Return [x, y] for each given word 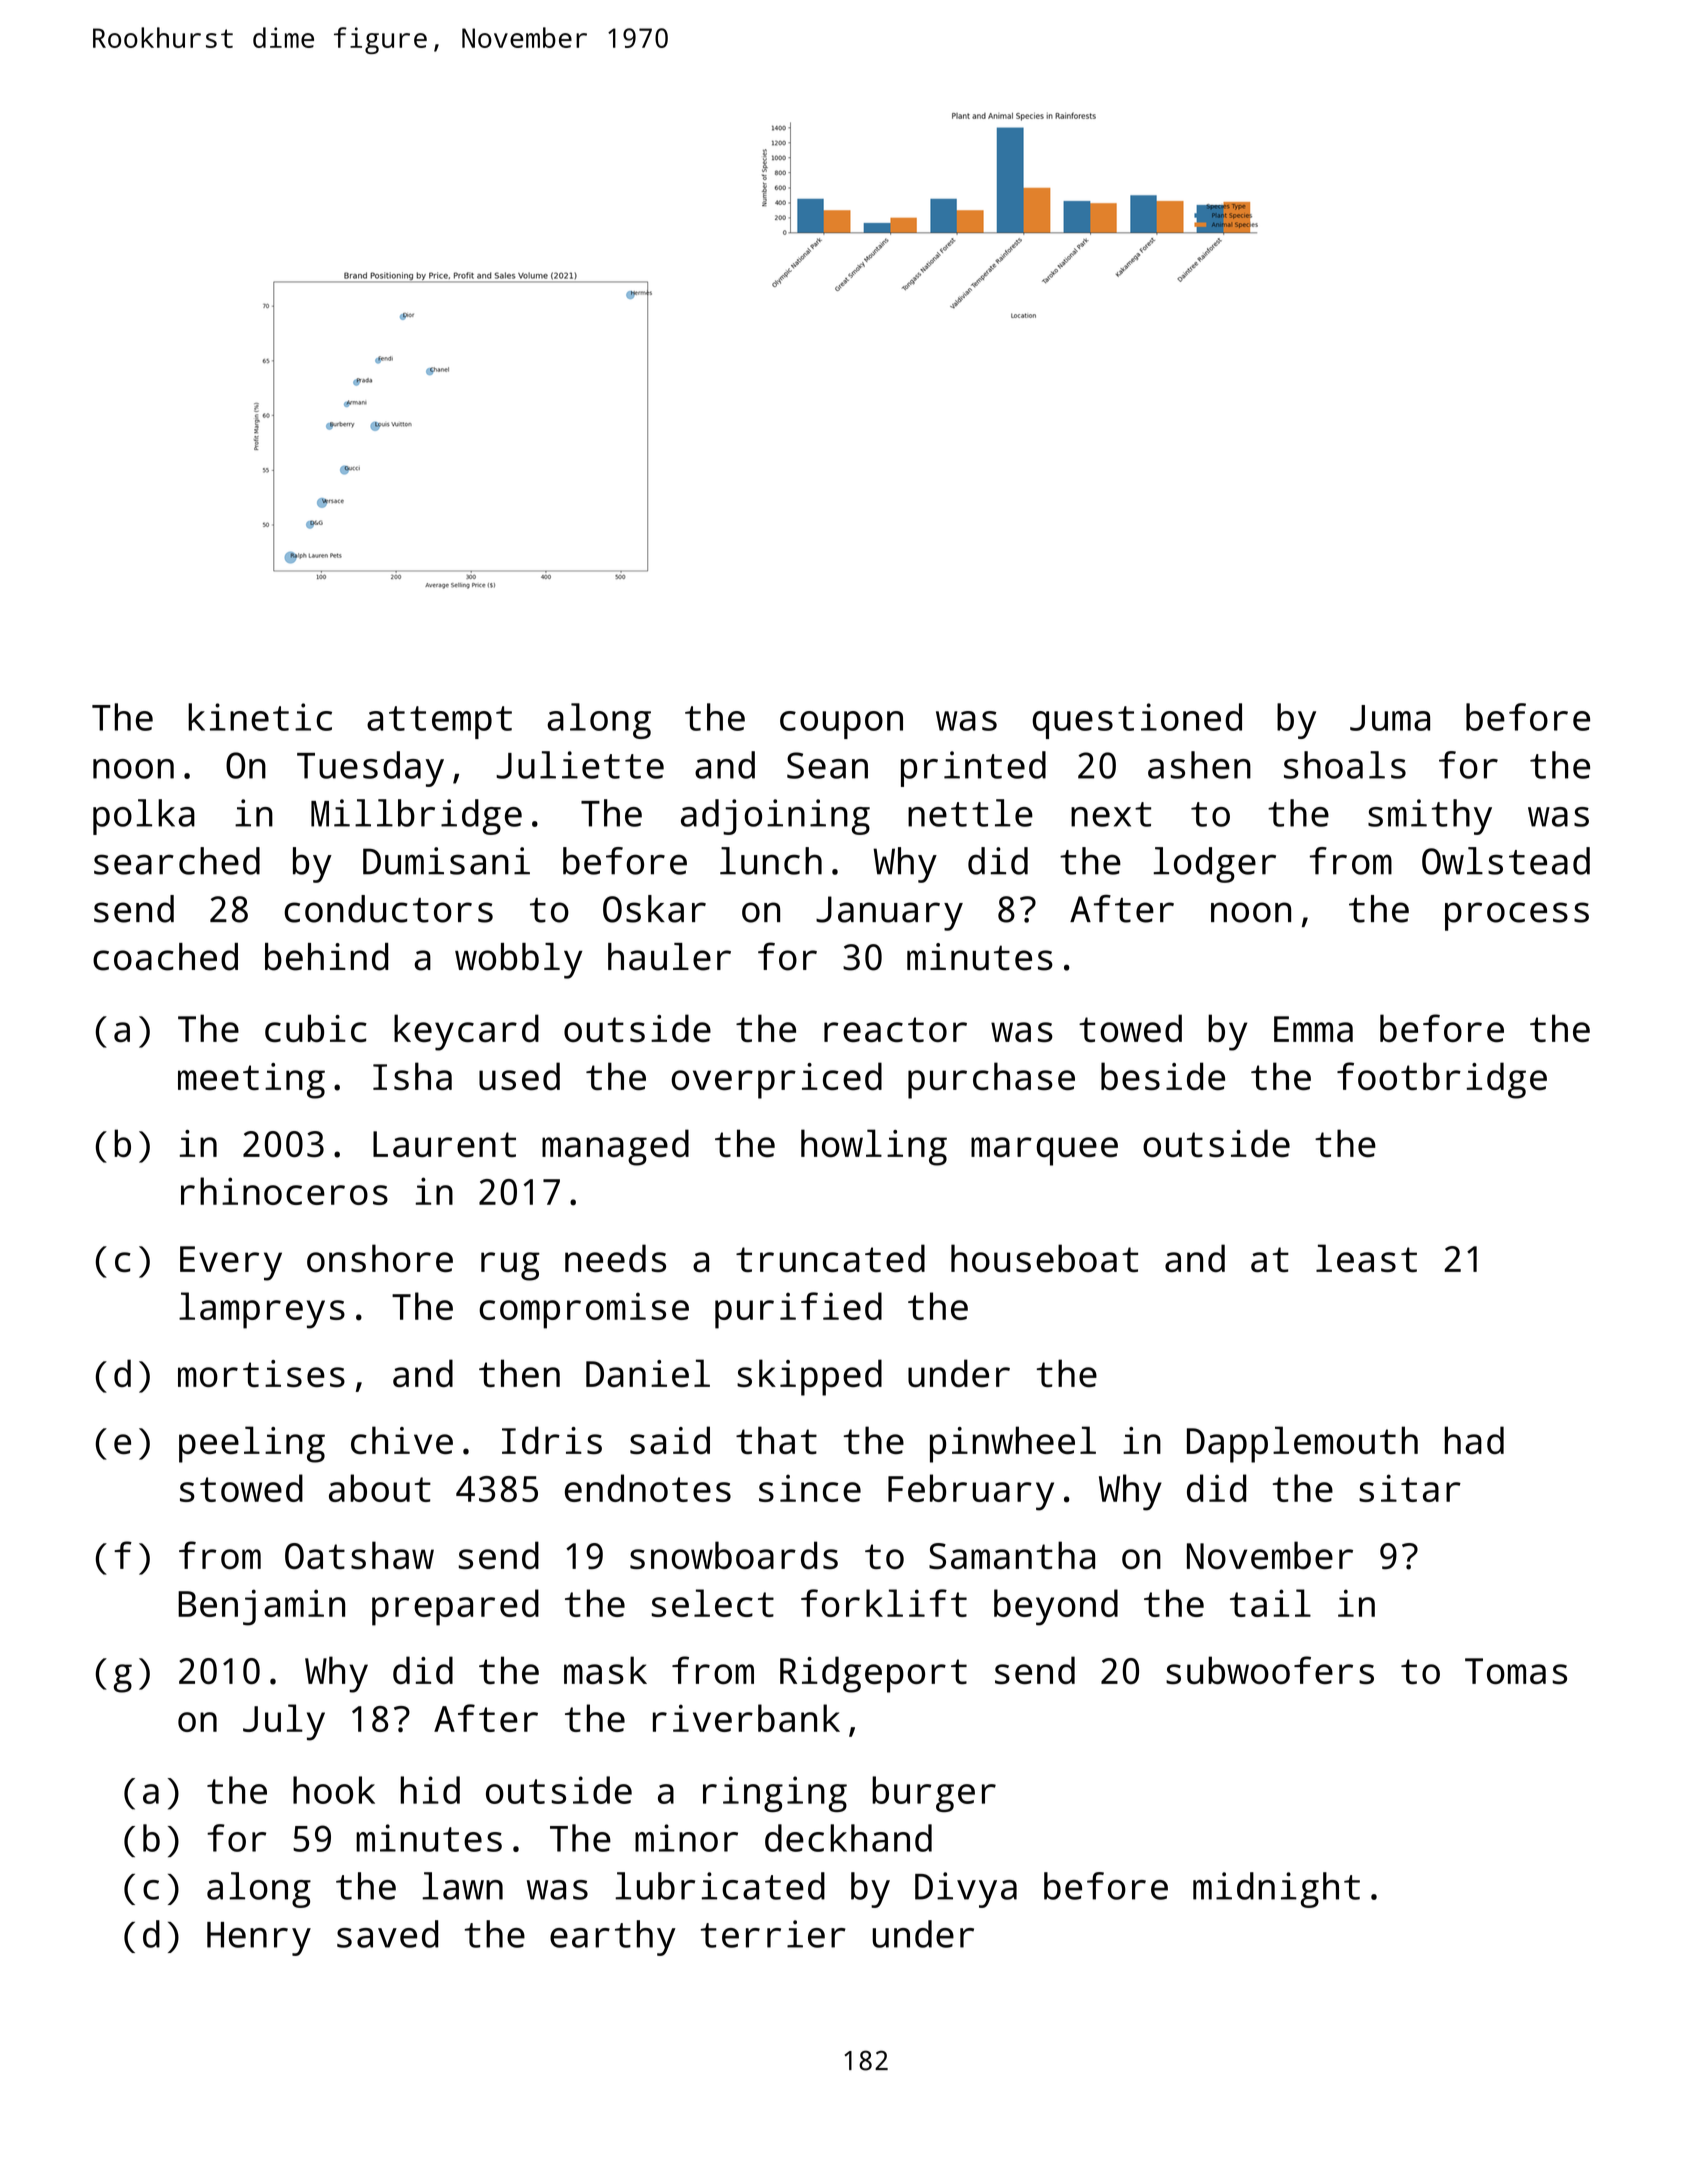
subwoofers [1270, 1670]
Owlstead [1506, 861]
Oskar [654, 909]
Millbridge [416, 817]
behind [326, 957]
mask [605, 1670]
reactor [895, 1030]
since [810, 1488]
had [1474, 1440]
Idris [552, 1440]
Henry [259, 1939]
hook [334, 1790]
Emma [1313, 1029]
